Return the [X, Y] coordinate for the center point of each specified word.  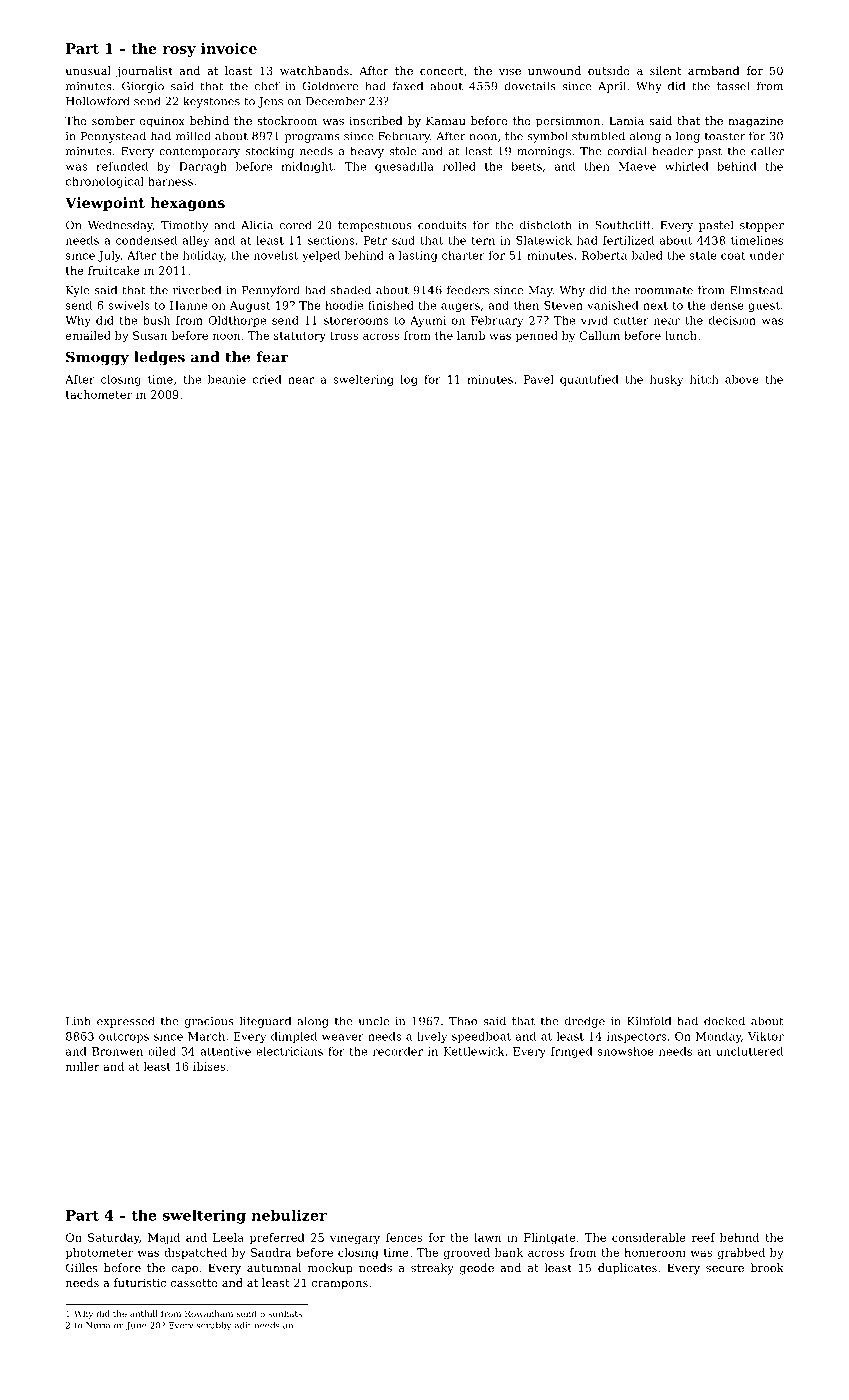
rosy [179, 51]
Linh [78, 1020]
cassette [194, 1283]
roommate [664, 290]
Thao [463, 1021]
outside [609, 70]
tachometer [99, 394]
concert [441, 71]
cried [267, 379]
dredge [585, 1022]
